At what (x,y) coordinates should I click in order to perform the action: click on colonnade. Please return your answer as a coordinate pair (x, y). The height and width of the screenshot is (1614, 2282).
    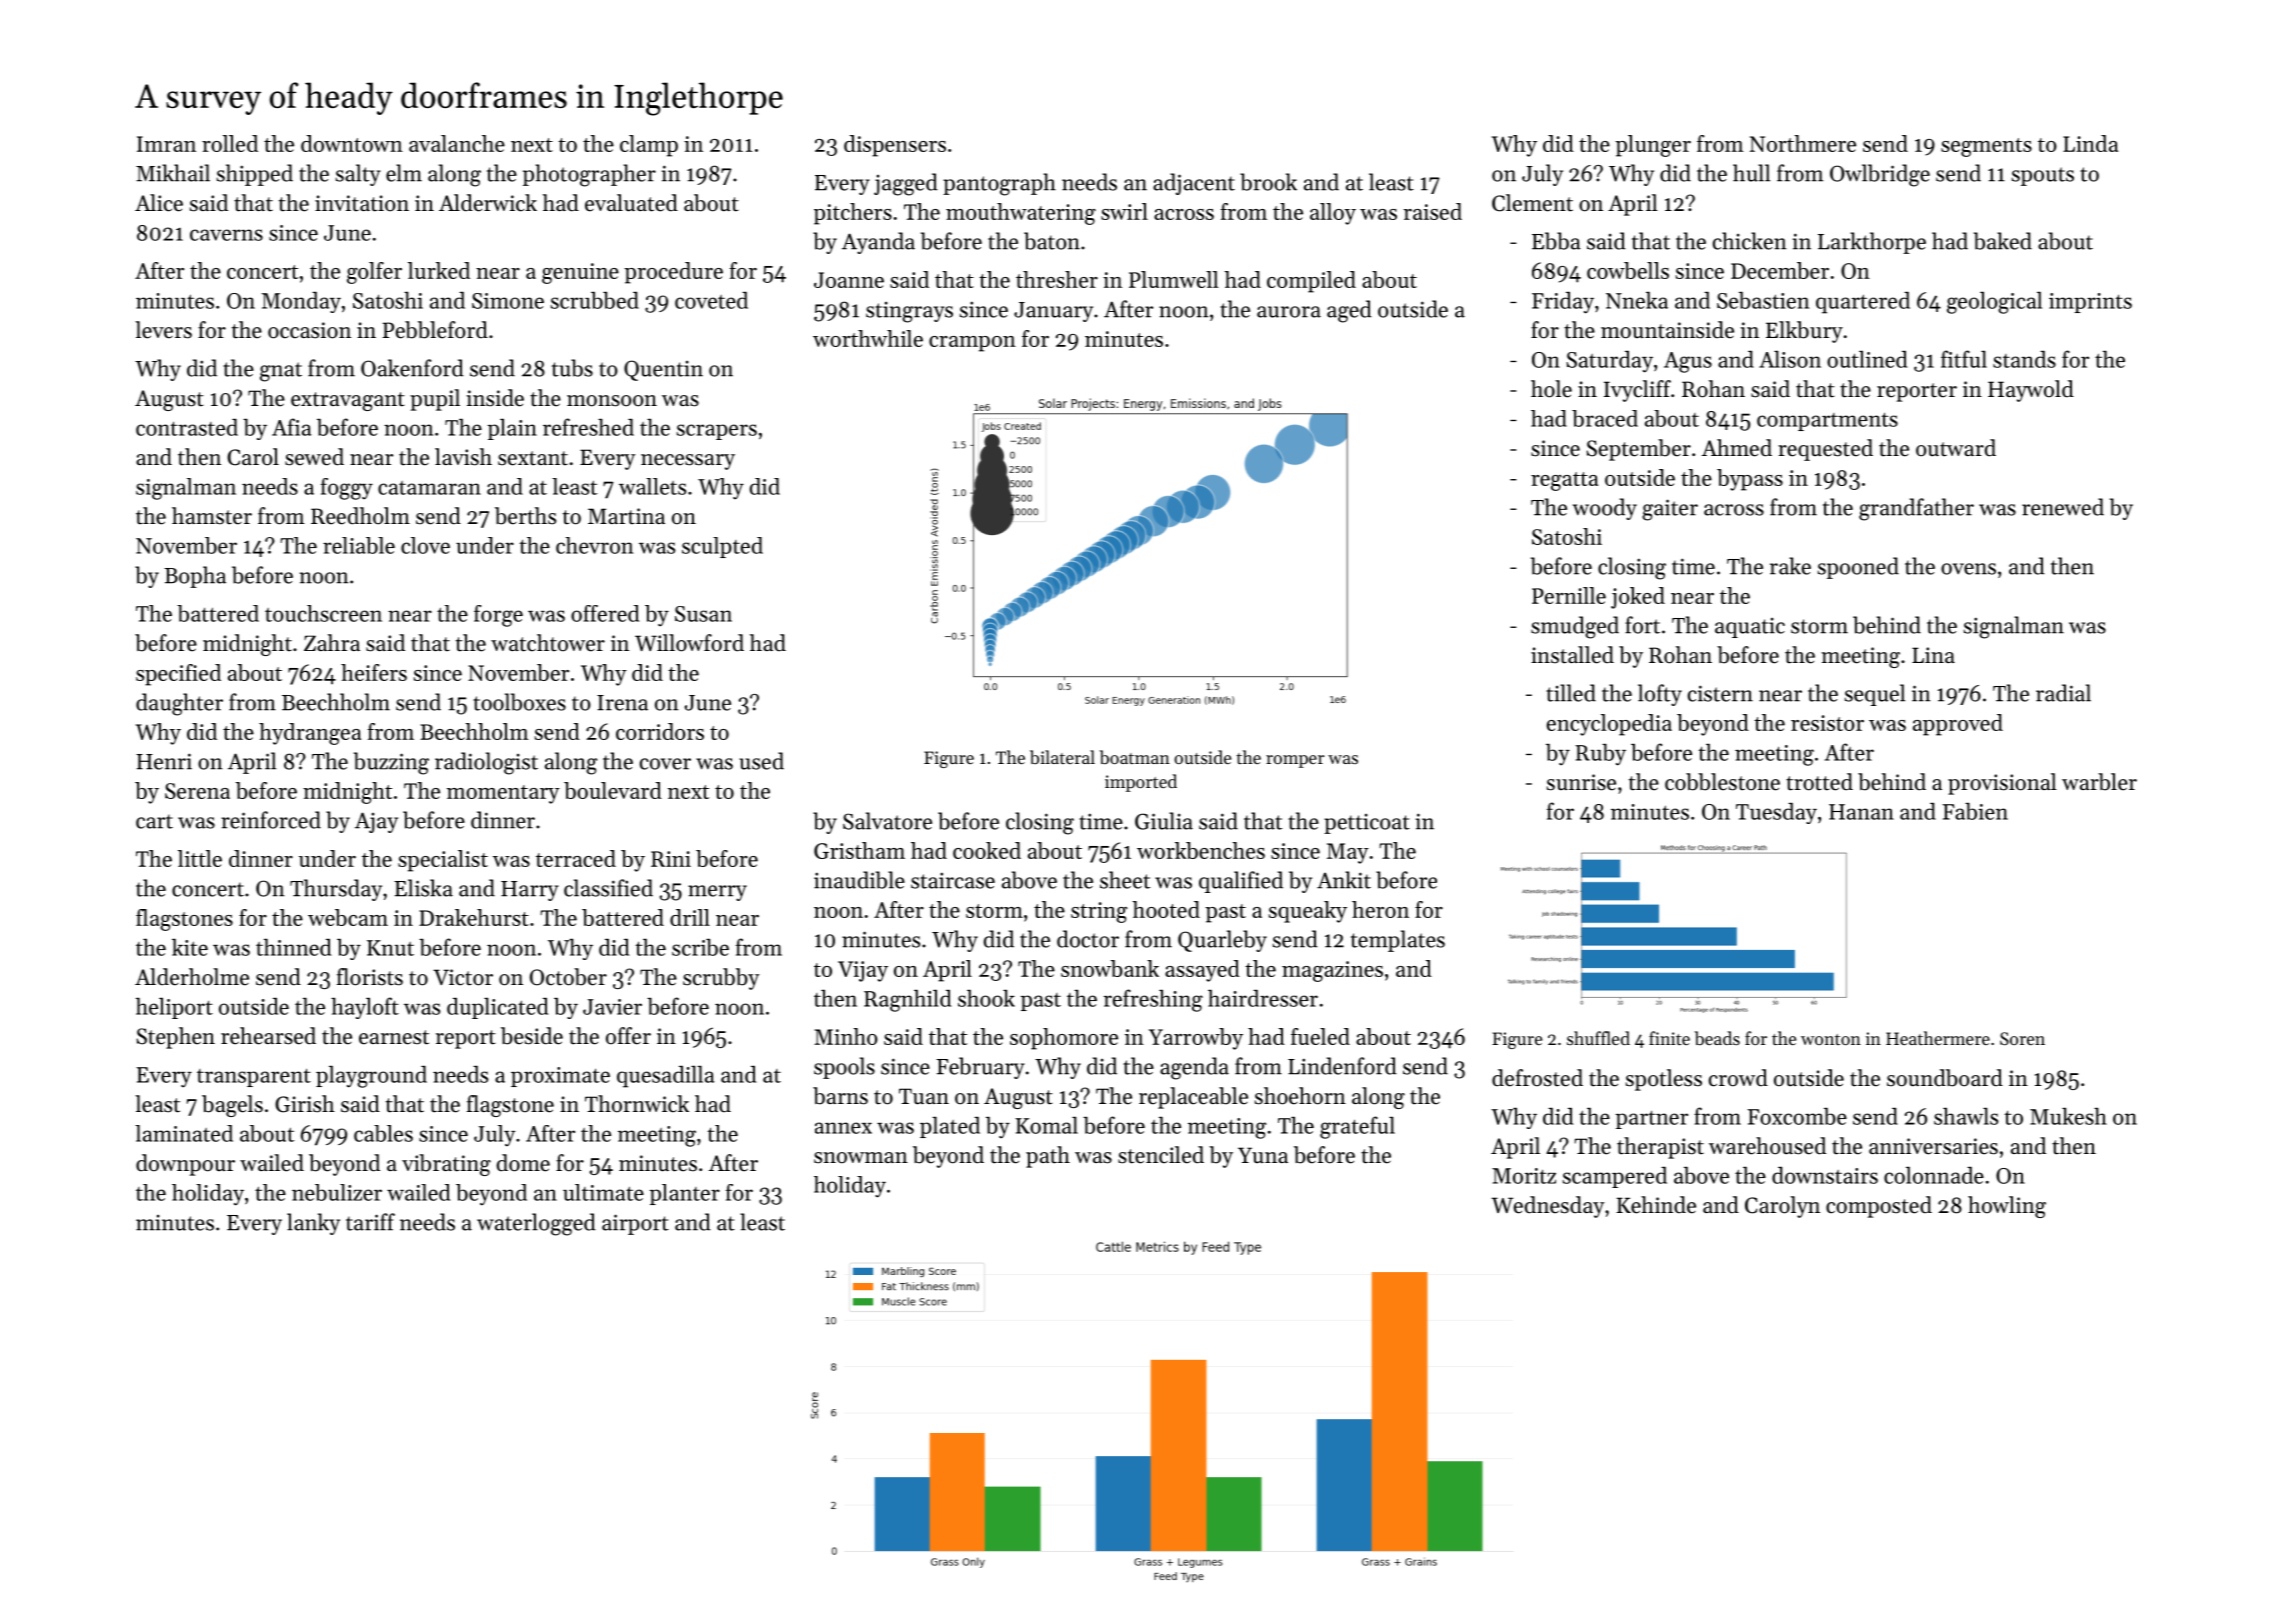
    Looking at the image, I should click on (1934, 1175).
